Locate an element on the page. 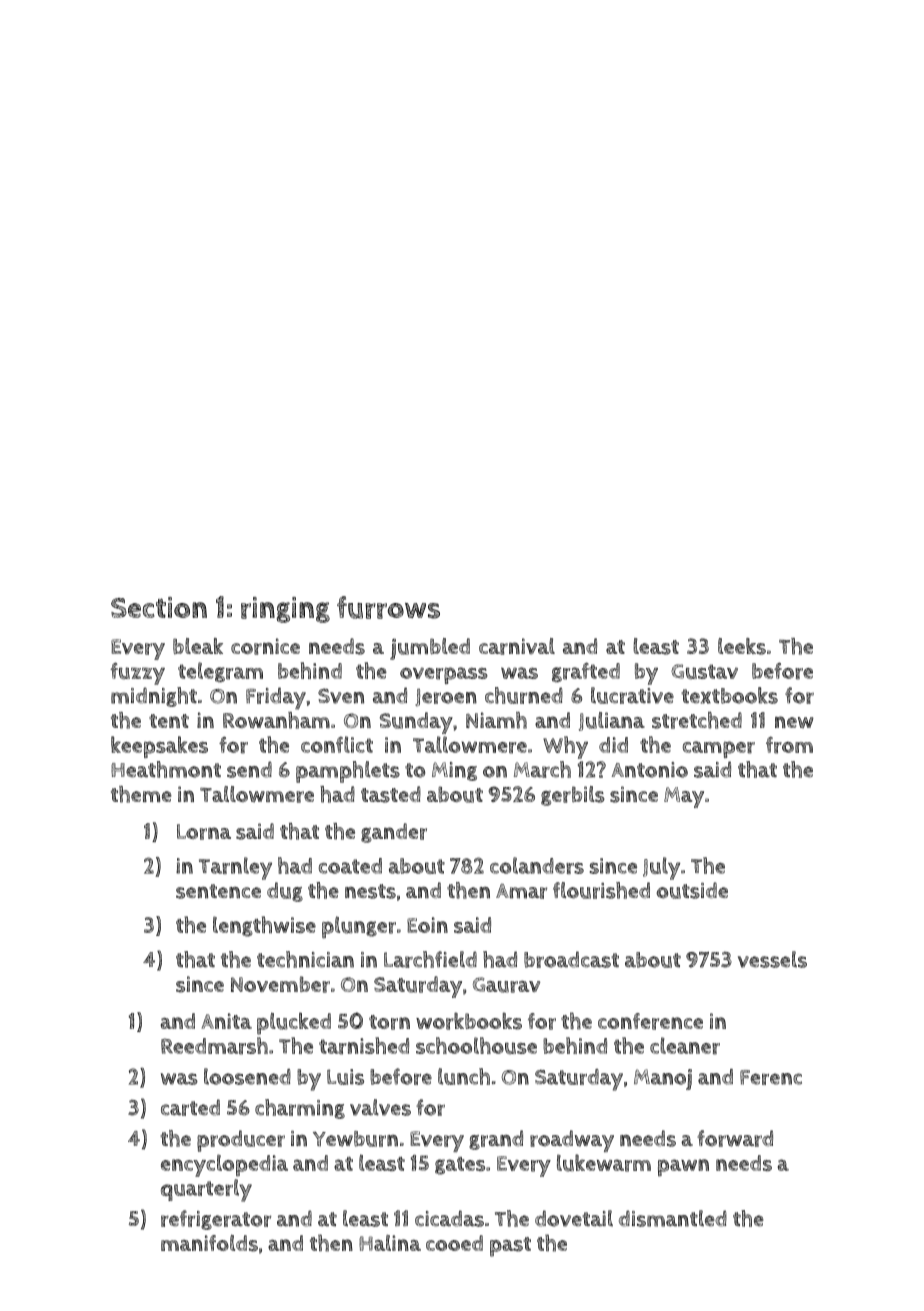 The width and height of the page is (924, 1311). gerbils is located at coordinates (573, 796).
